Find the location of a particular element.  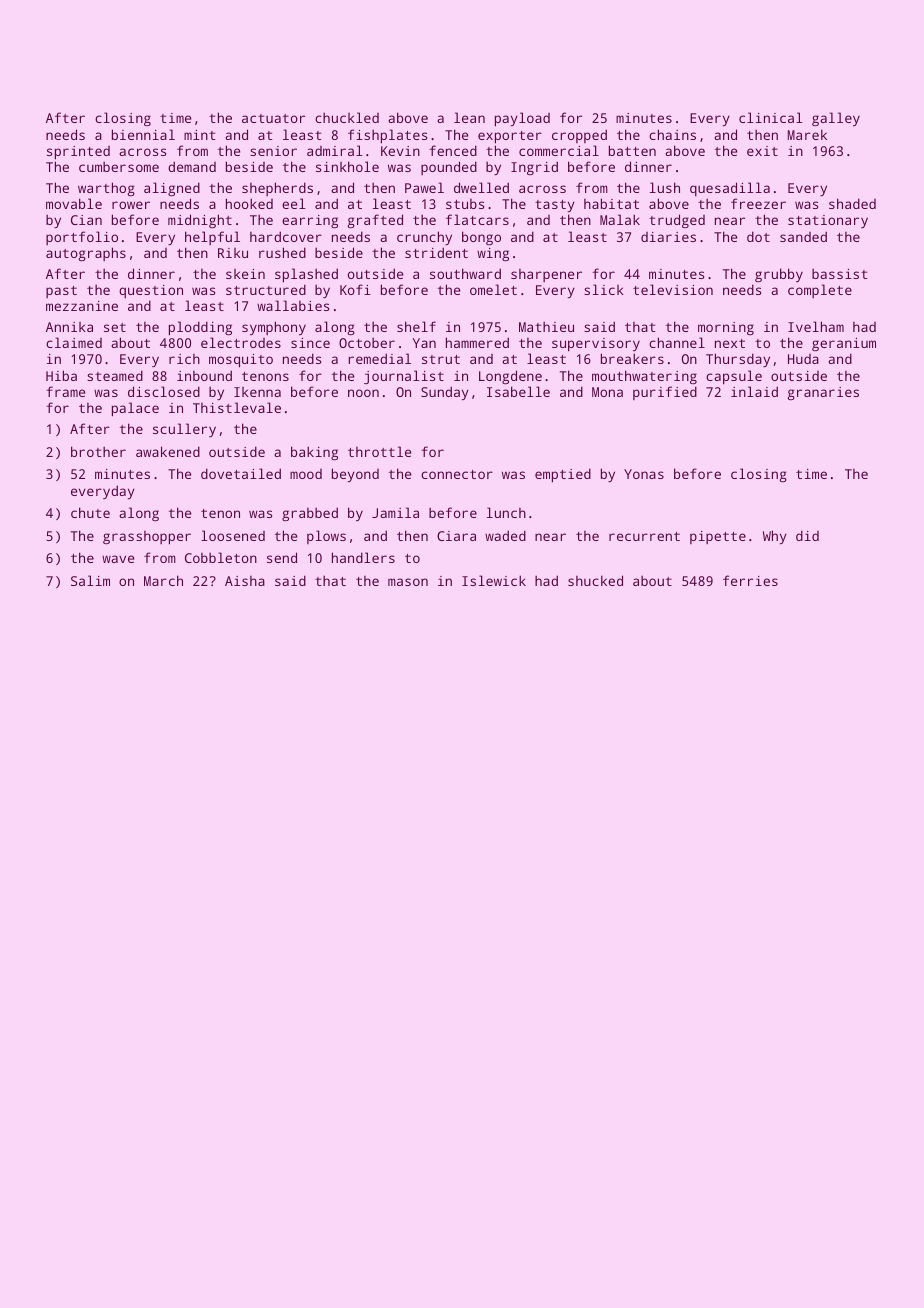

awakened is located at coordinates (168, 451).
